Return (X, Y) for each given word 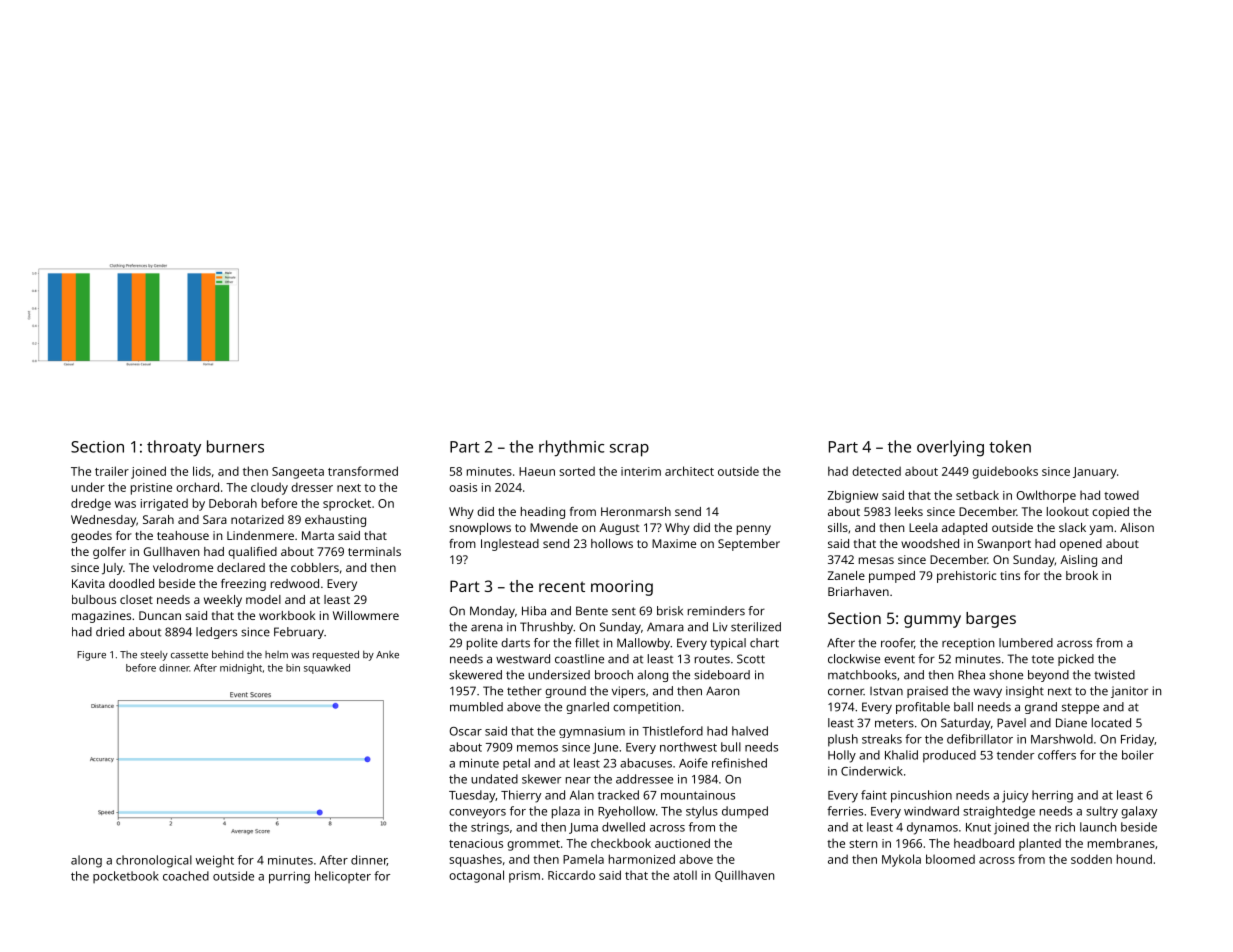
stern (863, 844)
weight (215, 861)
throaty (174, 448)
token (1010, 446)
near (578, 780)
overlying (950, 448)
